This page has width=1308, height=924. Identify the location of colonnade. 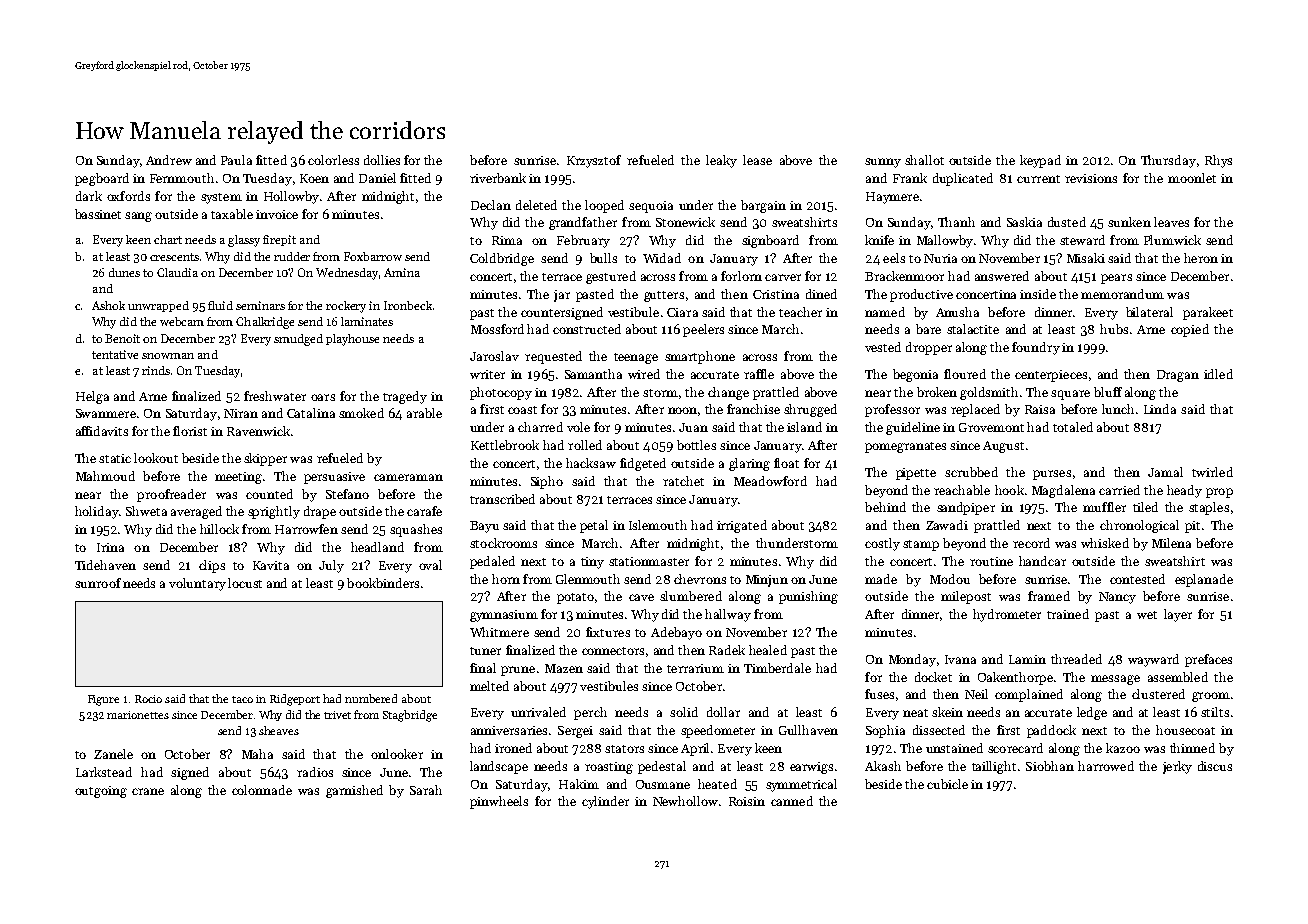
(262, 790).
